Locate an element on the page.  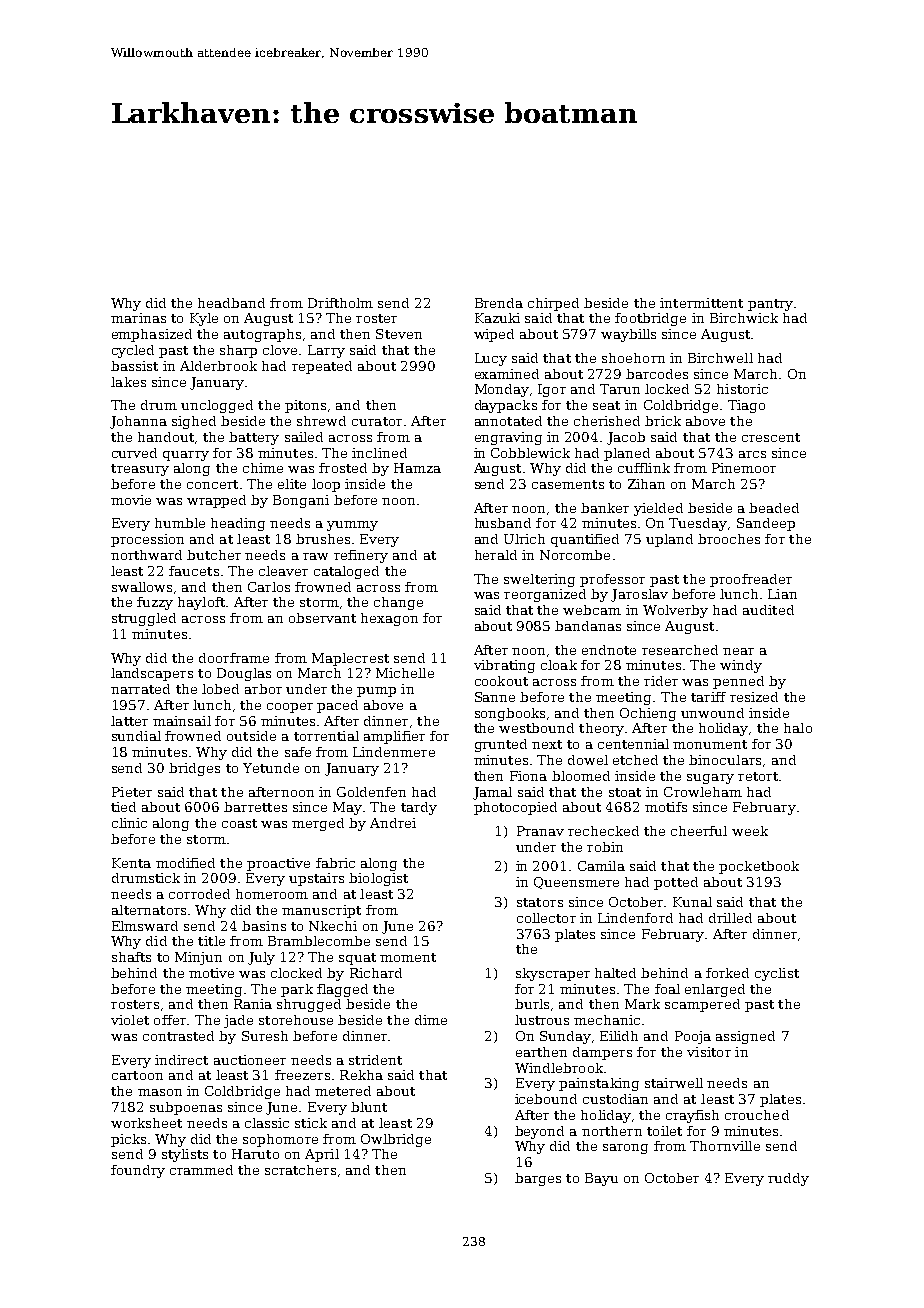
foundry is located at coordinates (138, 1171).
